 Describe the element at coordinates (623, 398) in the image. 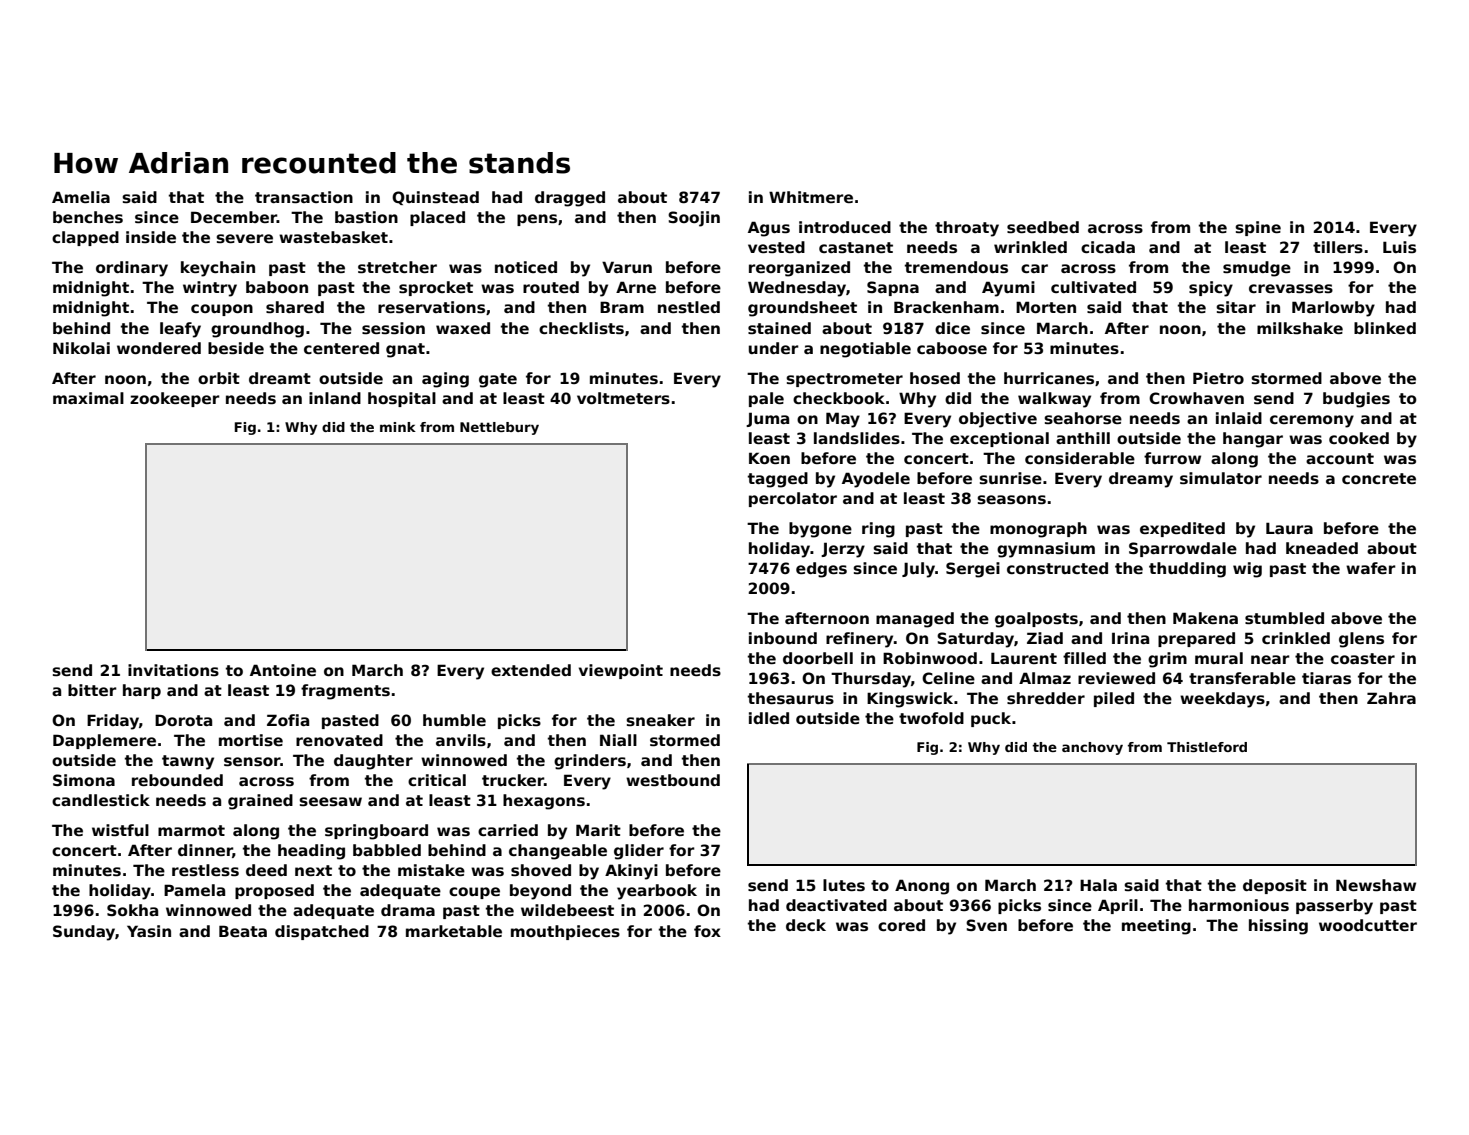

I see `voltmeters` at that location.
